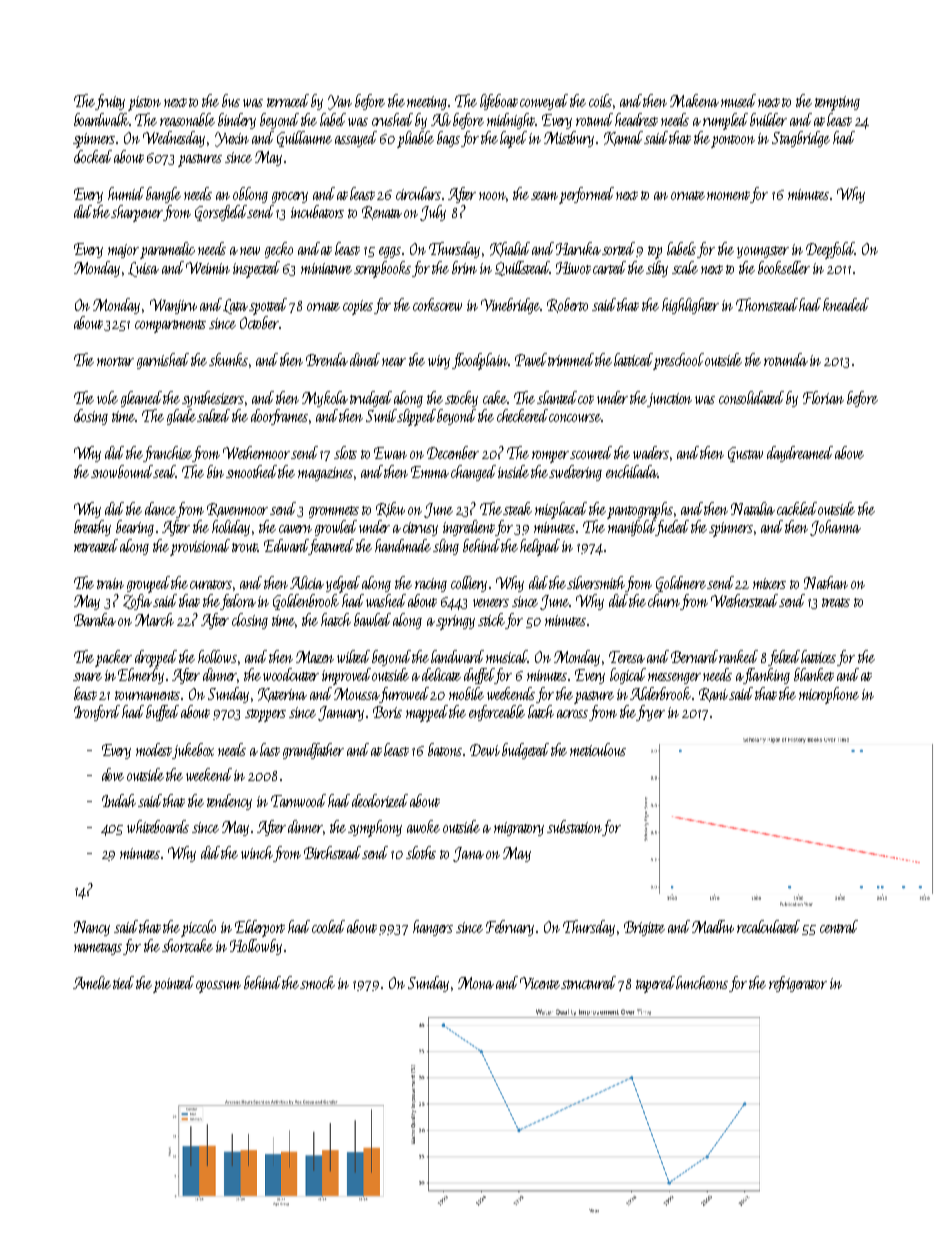  What do you see at coordinates (479, 676) in the screenshot?
I see `duffel` at bounding box center [479, 676].
